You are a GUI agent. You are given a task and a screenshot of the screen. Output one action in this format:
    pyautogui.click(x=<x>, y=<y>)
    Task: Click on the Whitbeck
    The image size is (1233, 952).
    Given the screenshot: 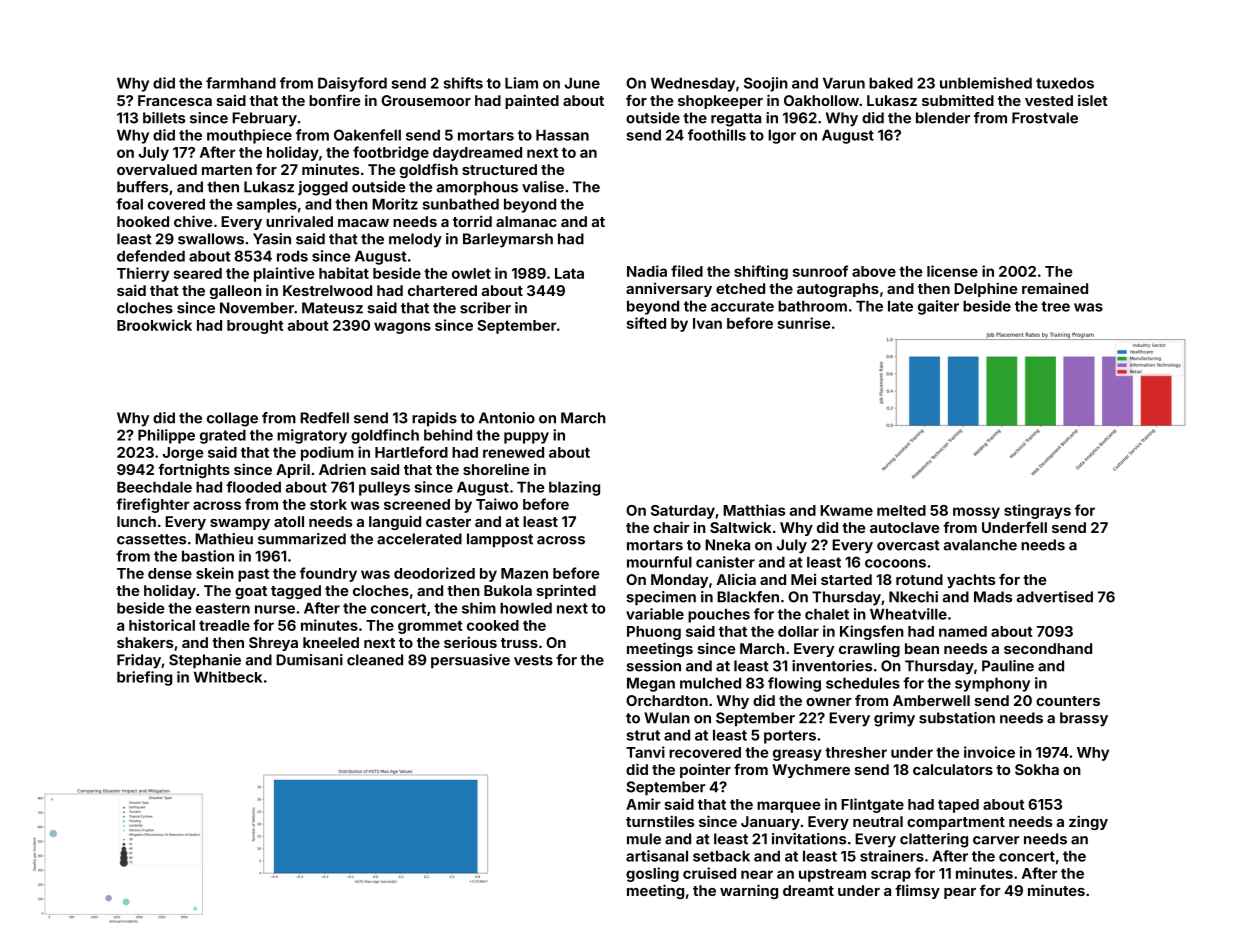 What is the action you would take?
    pyautogui.click(x=228, y=677)
